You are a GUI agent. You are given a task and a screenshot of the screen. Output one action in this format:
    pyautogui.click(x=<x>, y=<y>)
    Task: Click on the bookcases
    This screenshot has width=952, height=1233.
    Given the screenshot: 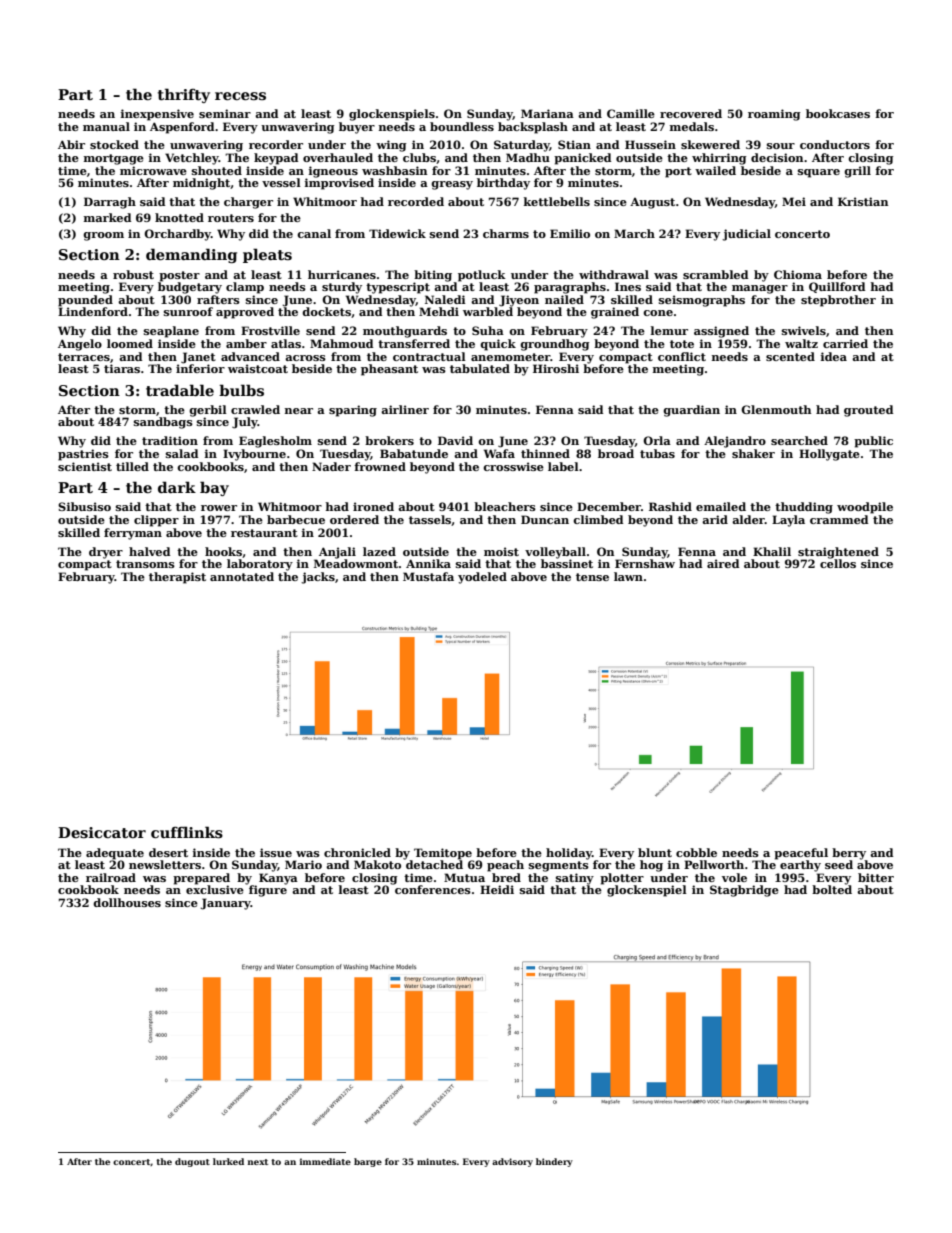 What is the action you would take?
    pyautogui.click(x=838, y=113)
